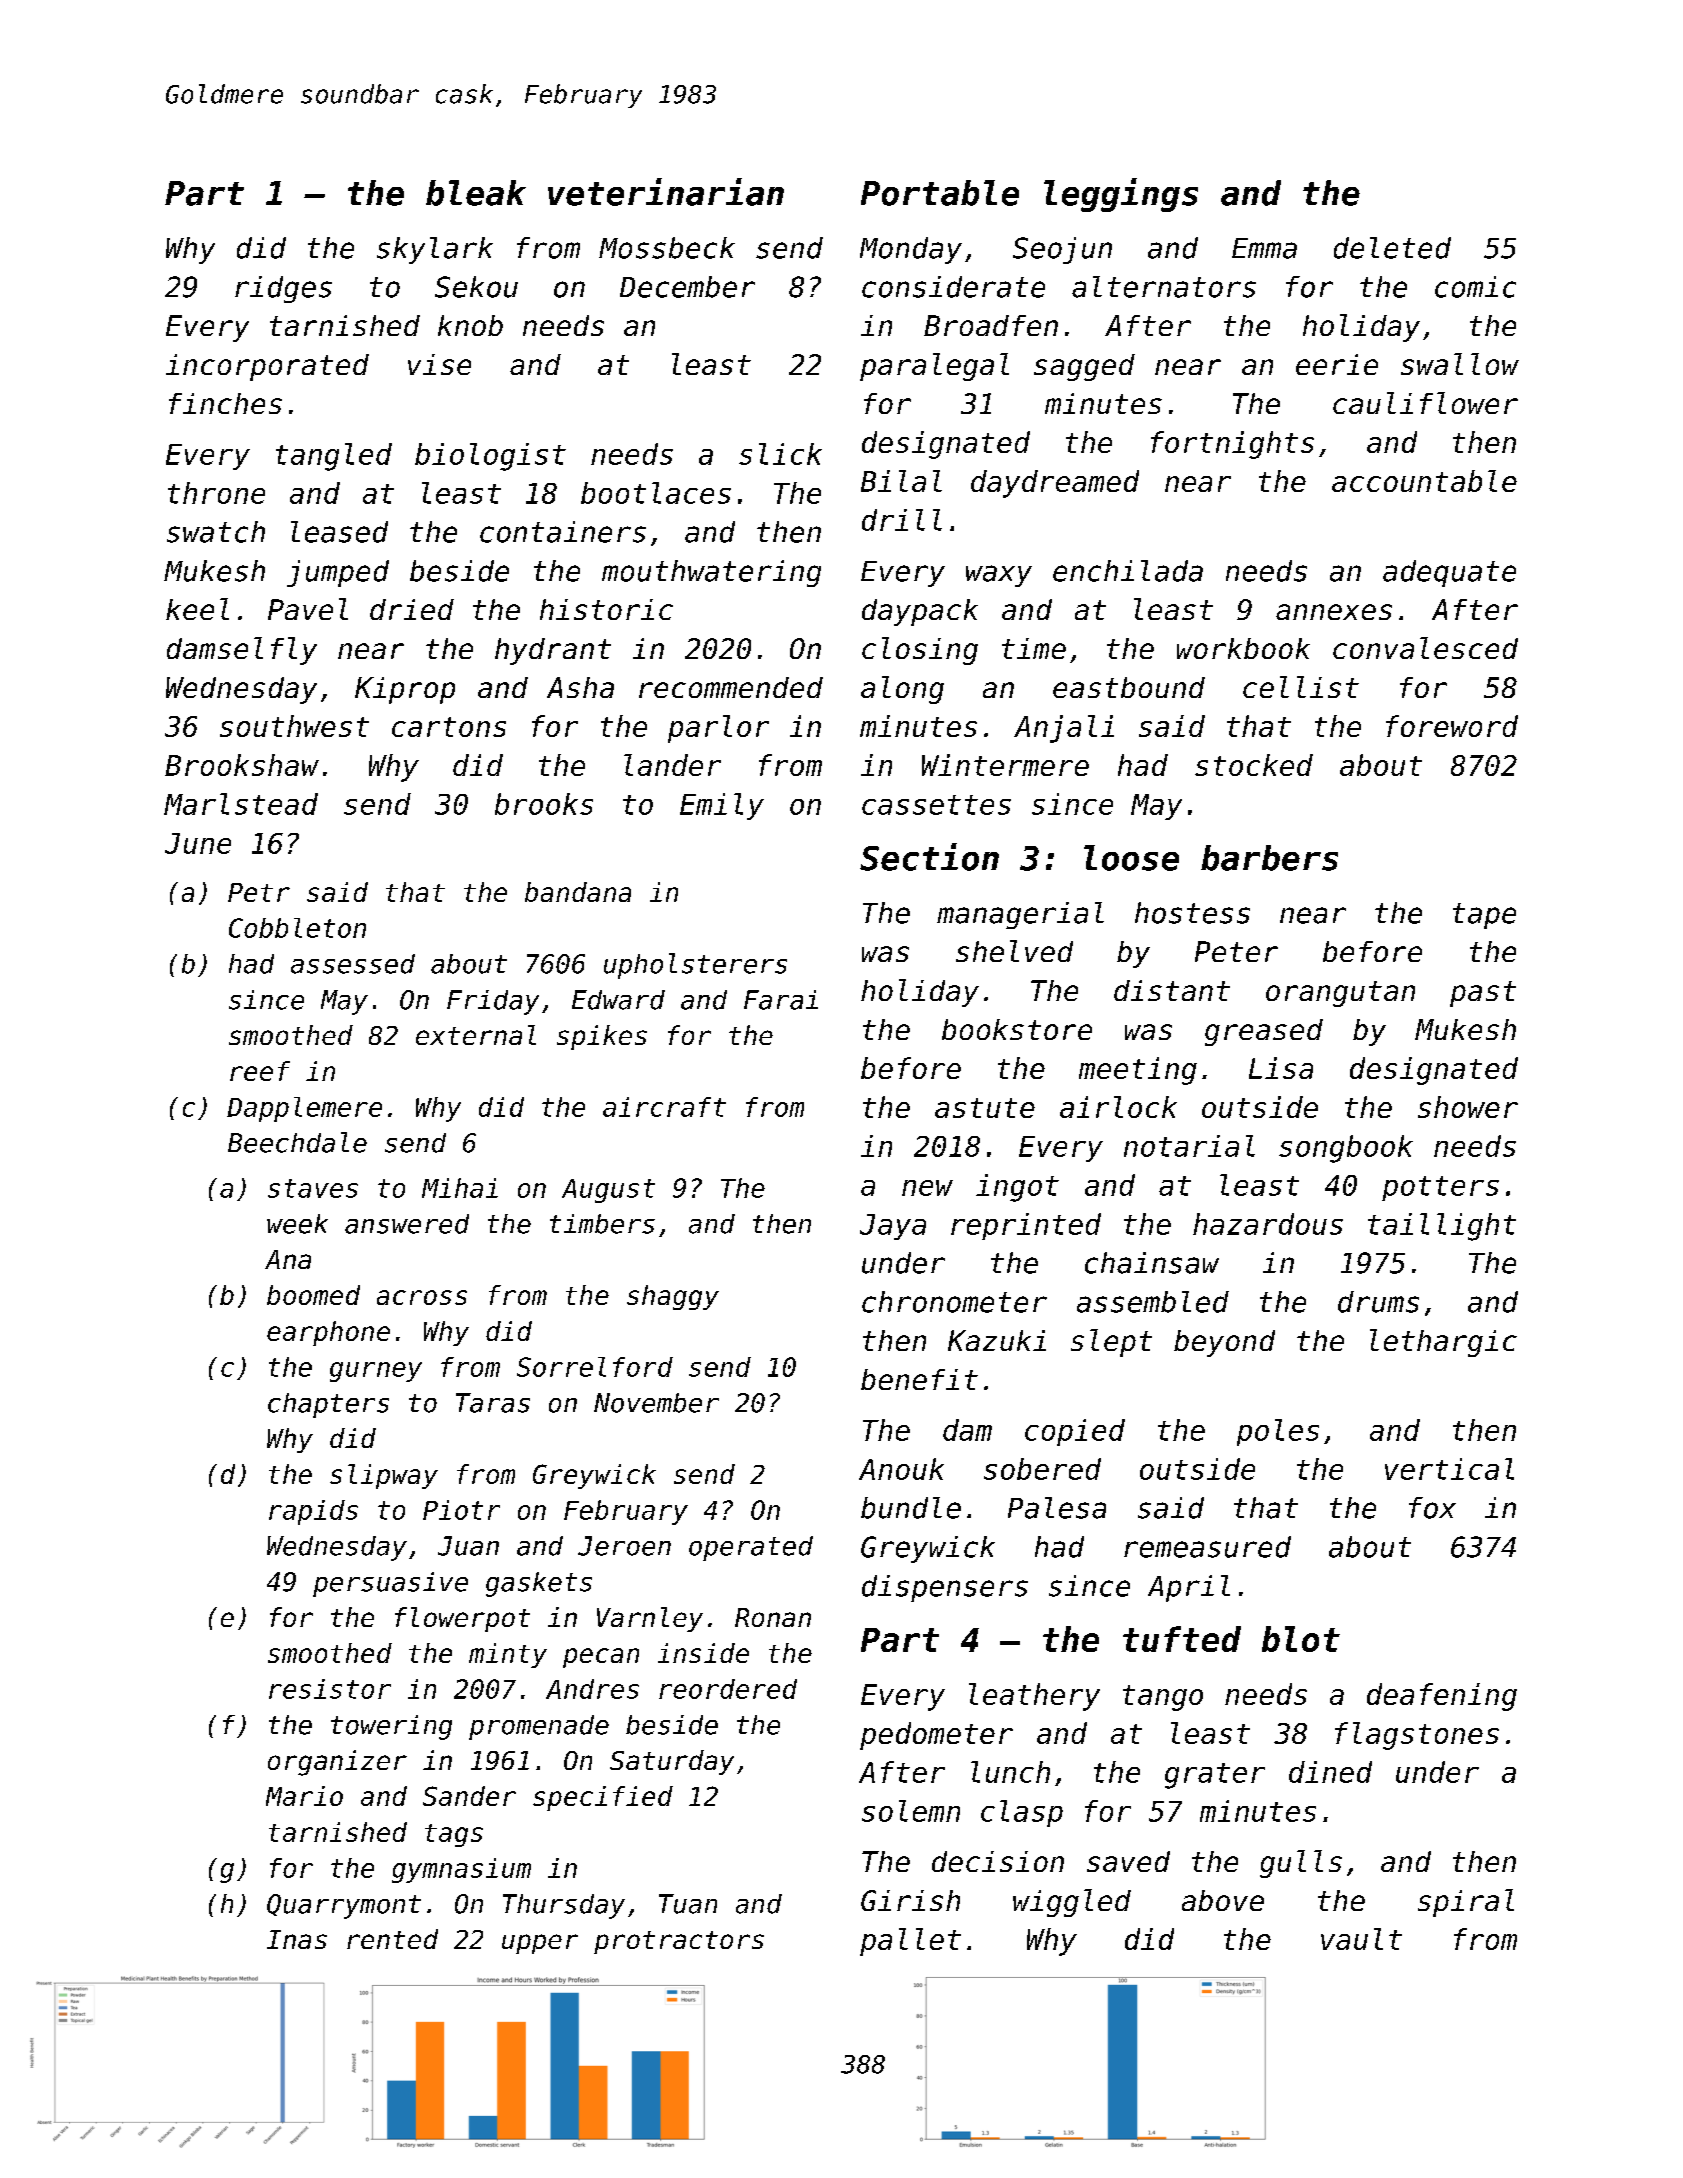 This document has width=1683, height=2178. What do you see at coordinates (304, 1796) in the document?
I see `Mario` at bounding box center [304, 1796].
